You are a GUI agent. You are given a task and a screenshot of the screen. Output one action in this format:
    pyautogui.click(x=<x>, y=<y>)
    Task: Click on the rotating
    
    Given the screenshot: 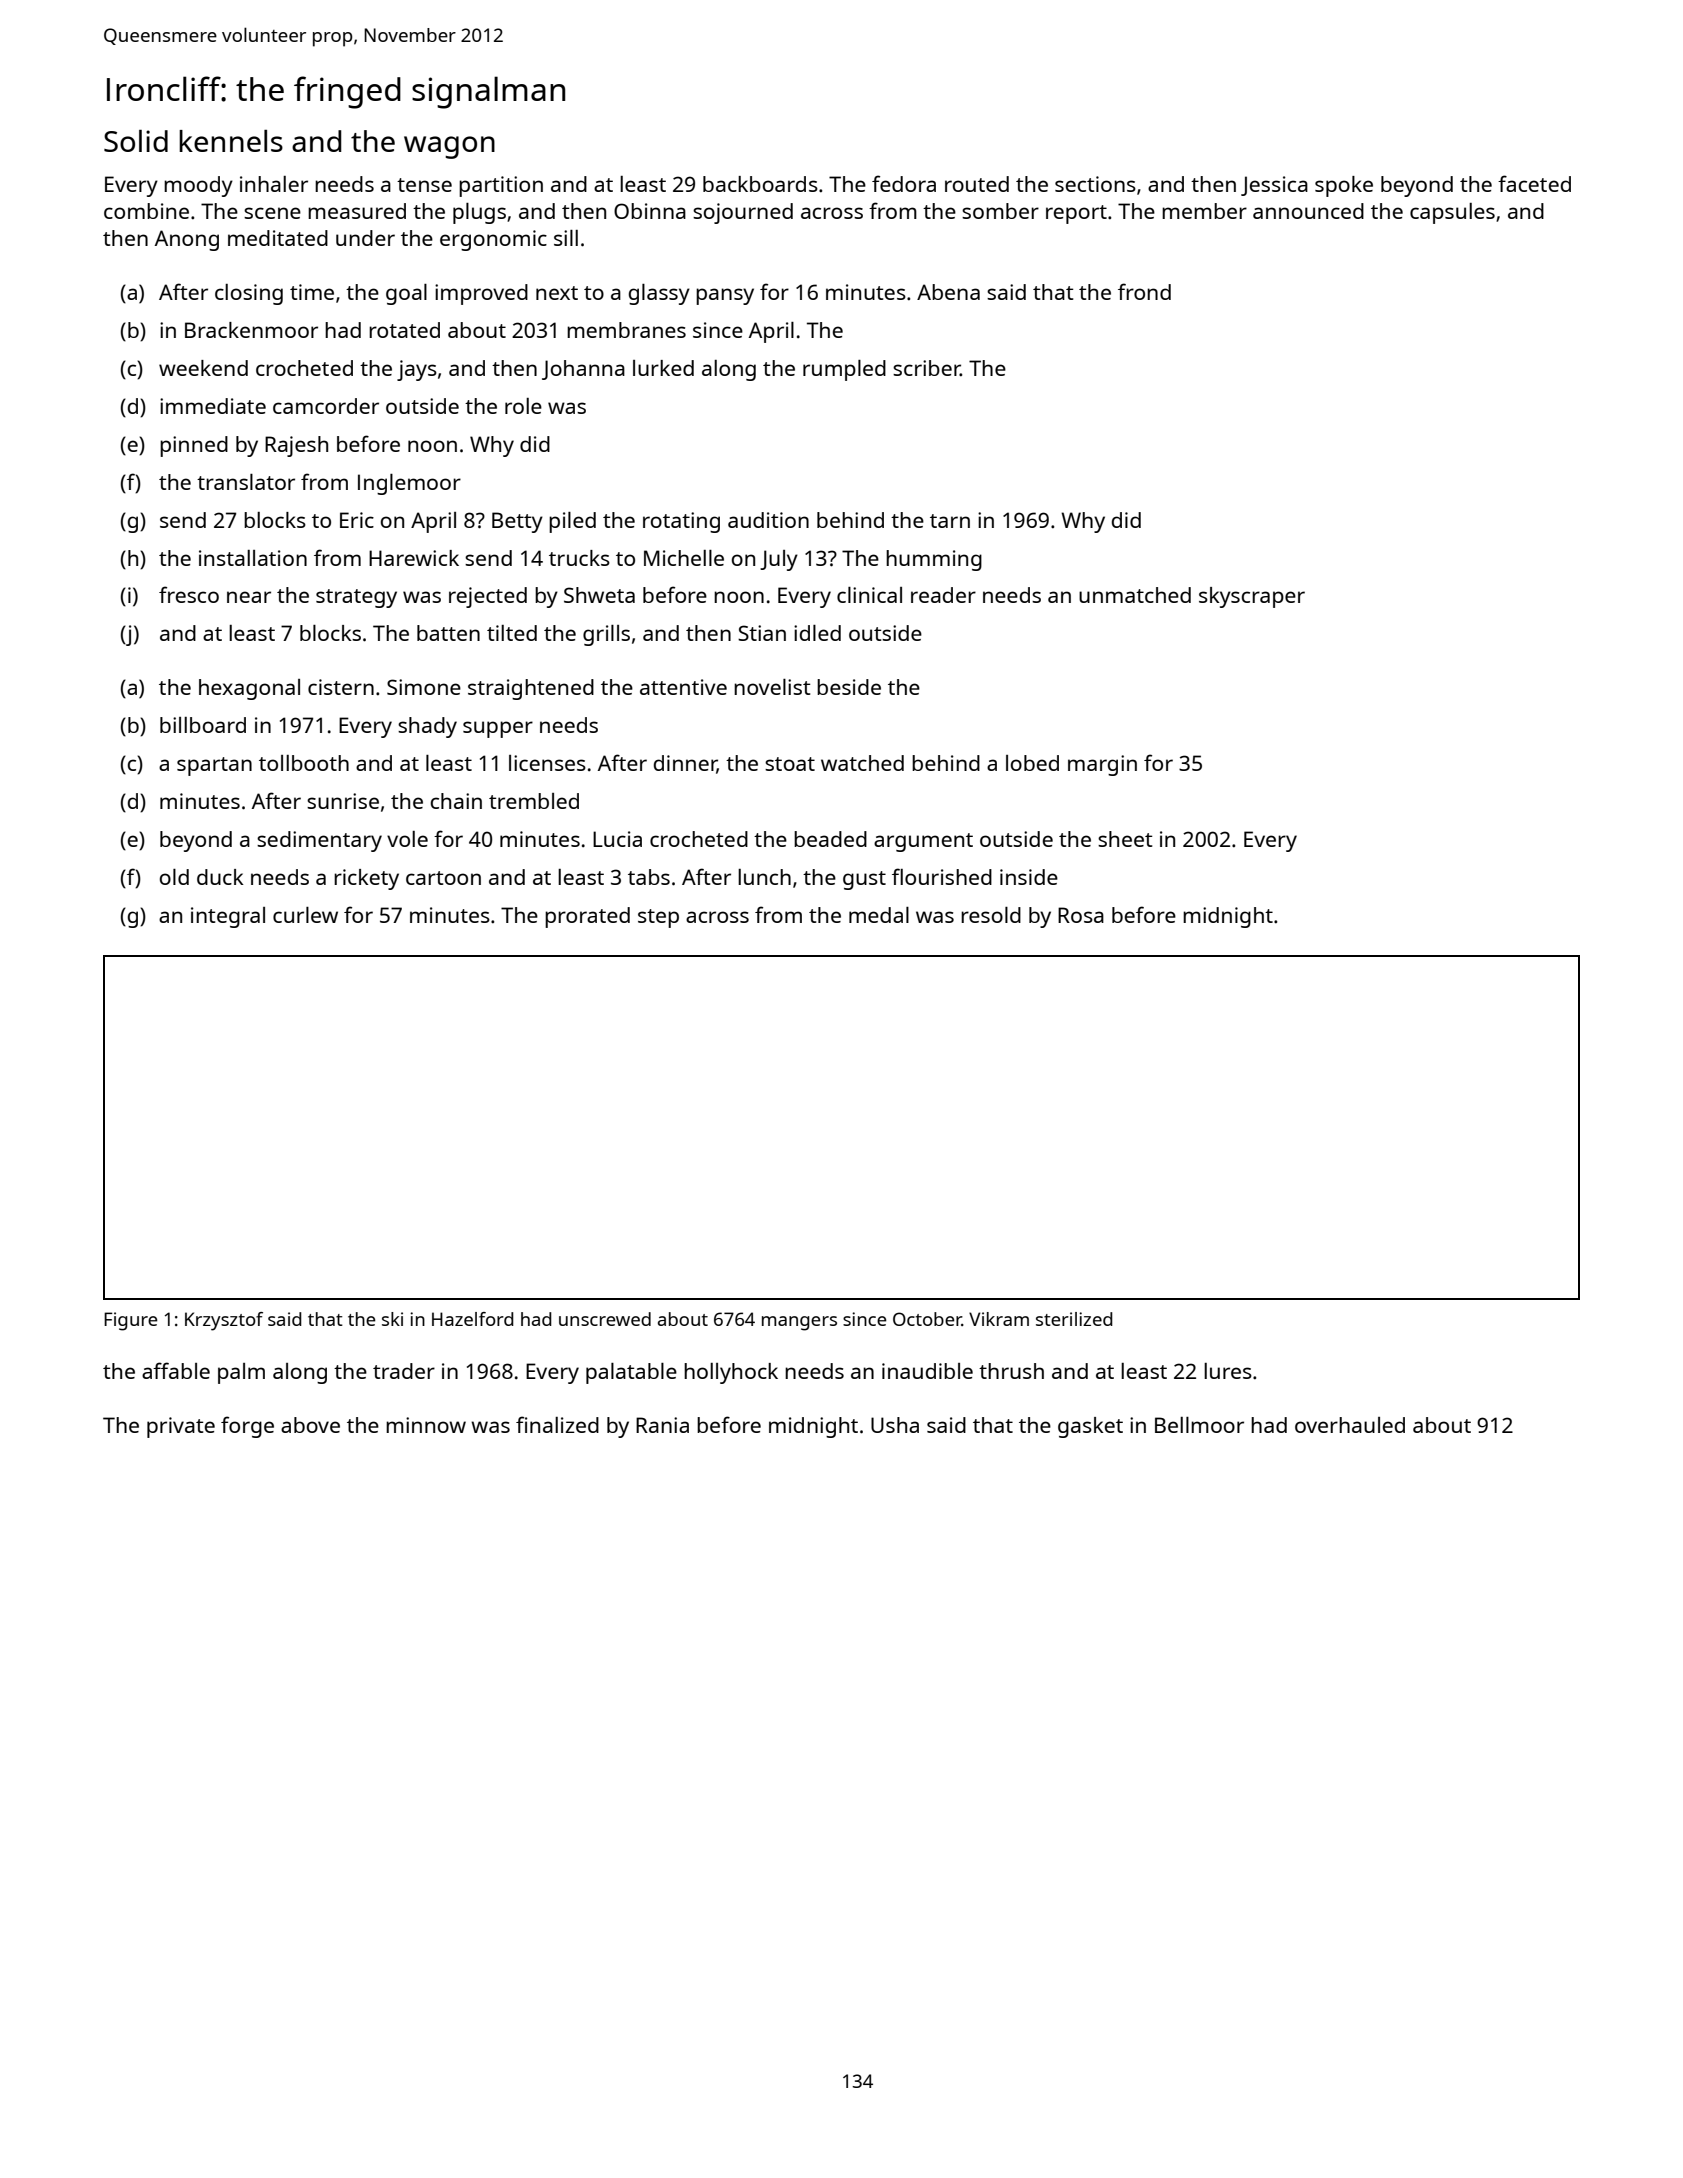 What is the action you would take?
    pyautogui.click(x=681, y=522)
